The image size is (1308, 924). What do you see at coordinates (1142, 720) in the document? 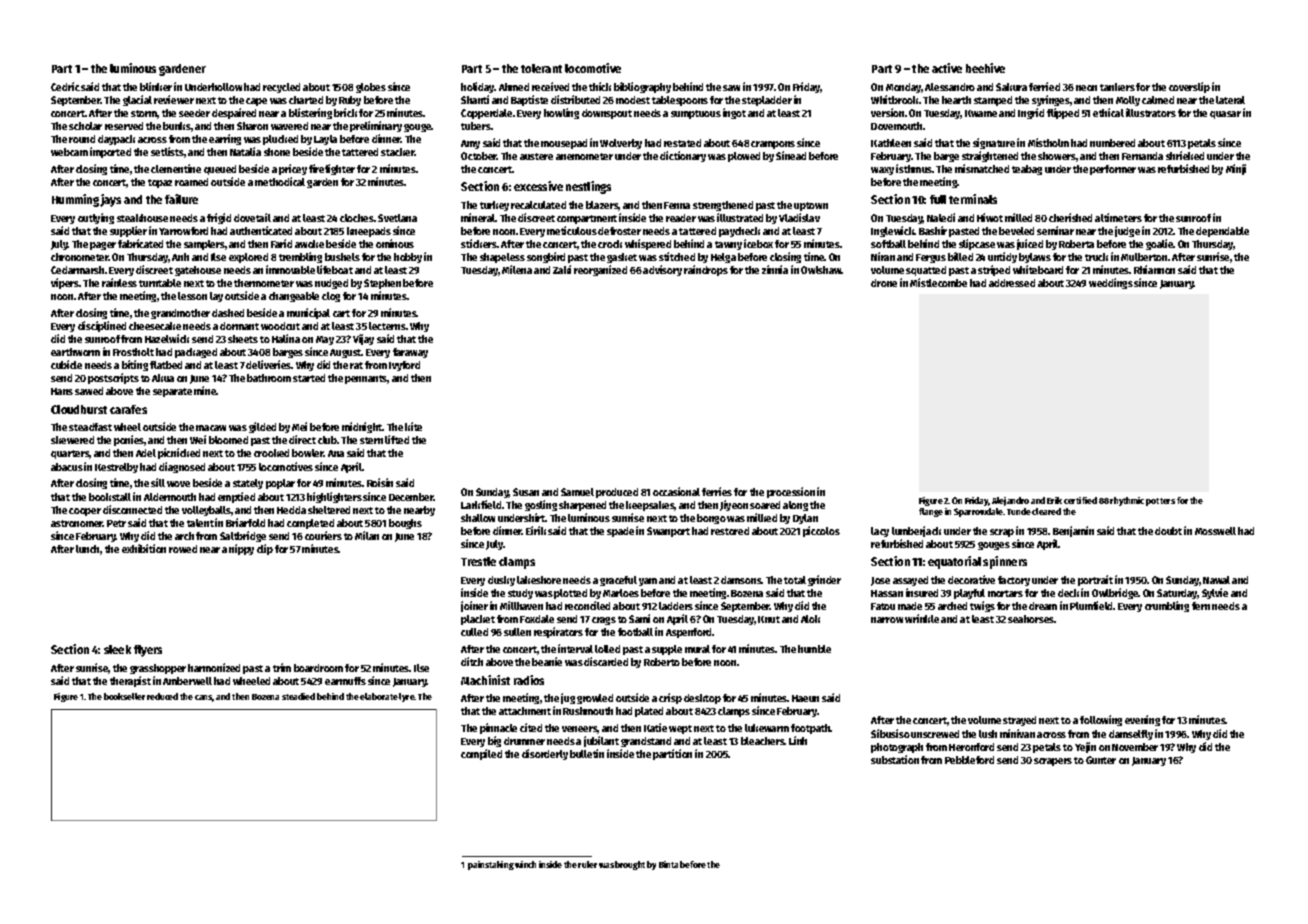
I see `evening` at bounding box center [1142, 720].
